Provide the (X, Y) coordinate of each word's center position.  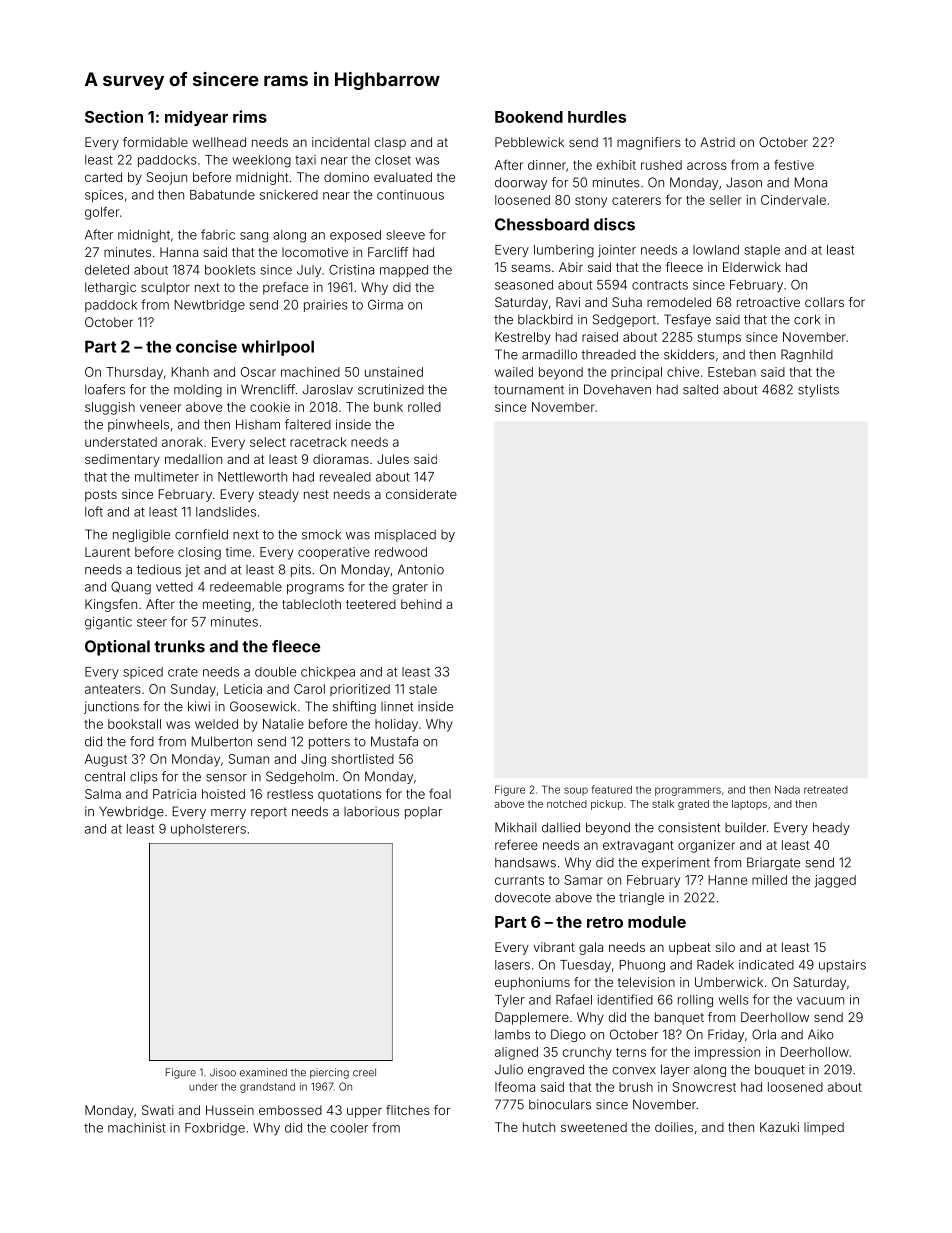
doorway (521, 183)
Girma (385, 305)
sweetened (594, 1127)
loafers (105, 389)
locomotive (315, 252)
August (106, 760)
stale (423, 689)
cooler (349, 1128)
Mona (811, 182)
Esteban (732, 372)
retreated (826, 790)
